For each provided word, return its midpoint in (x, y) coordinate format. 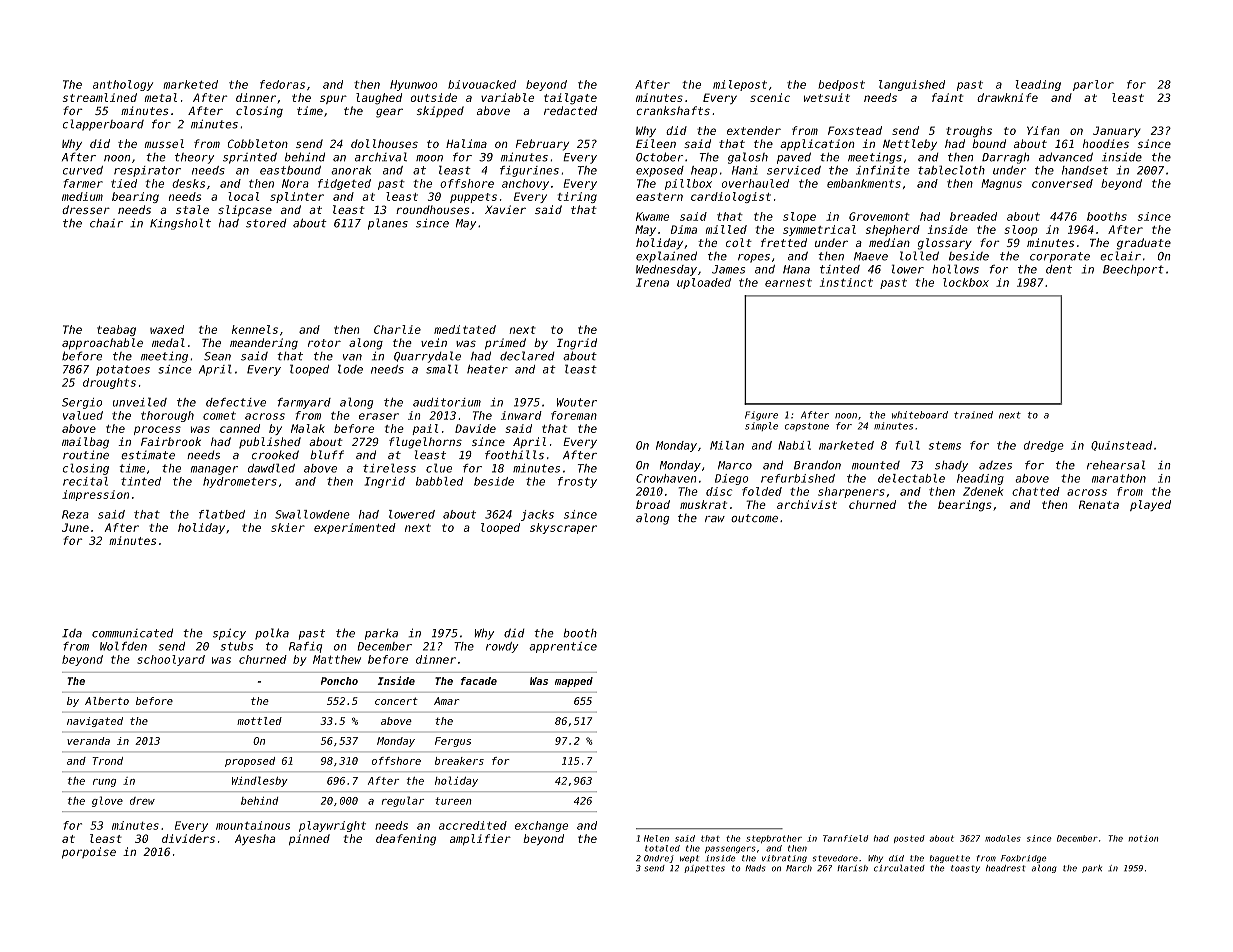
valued (83, 415)
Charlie (397, 329)
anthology (123, 85)
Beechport (1133, 270)
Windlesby (260, 781)
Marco (735, 465)
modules (1003, 838)
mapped (574, 682)
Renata (1099, 504)
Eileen (656, 143)
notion (1143, 838)
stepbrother (774, 839)
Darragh (1005, 158)
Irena (652, 282)
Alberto (107, 701)
